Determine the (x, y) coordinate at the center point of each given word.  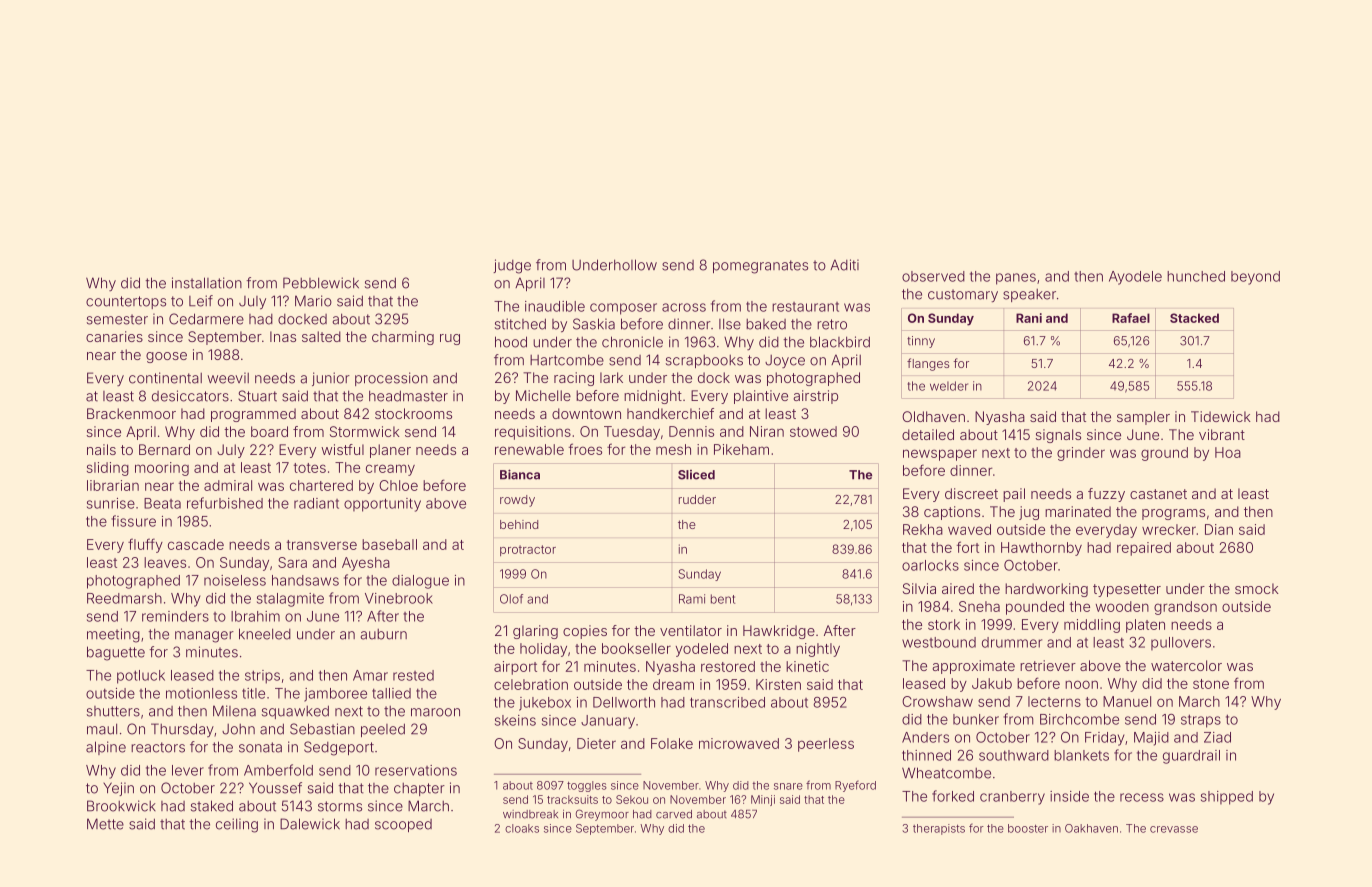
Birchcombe (1079, 719)
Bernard (164, 449)
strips (262, 677)
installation (207, 283)
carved (674, 814)
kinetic (807, 666)
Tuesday (632, 433)
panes (1016, 279)
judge (512, 266)
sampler (1143, 418)
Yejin (118, 789)
